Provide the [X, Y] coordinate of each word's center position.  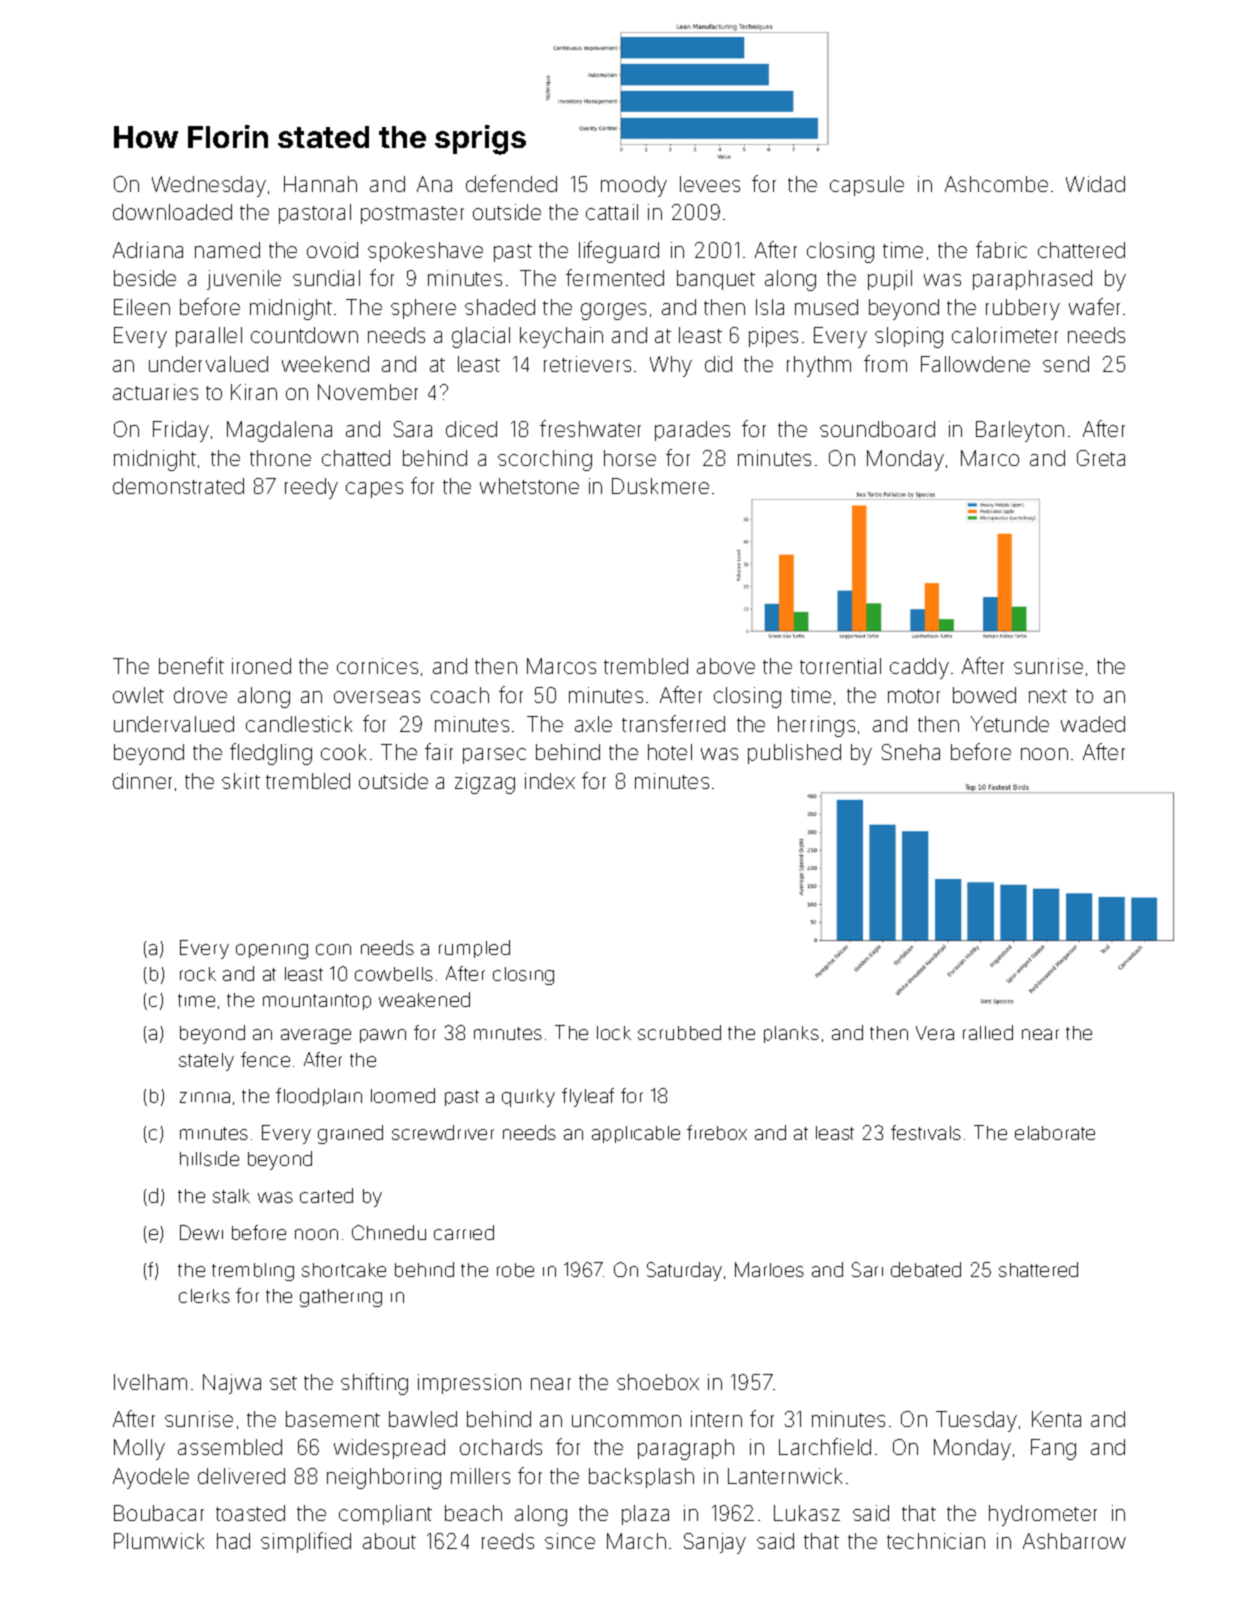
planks [791, 1034]
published [794, 754]
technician [936, 1541]
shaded [500, 307]
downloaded [172, 212]
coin [333, 949]
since [570, 1541]
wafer [1094, 306]
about [389, 1541]
